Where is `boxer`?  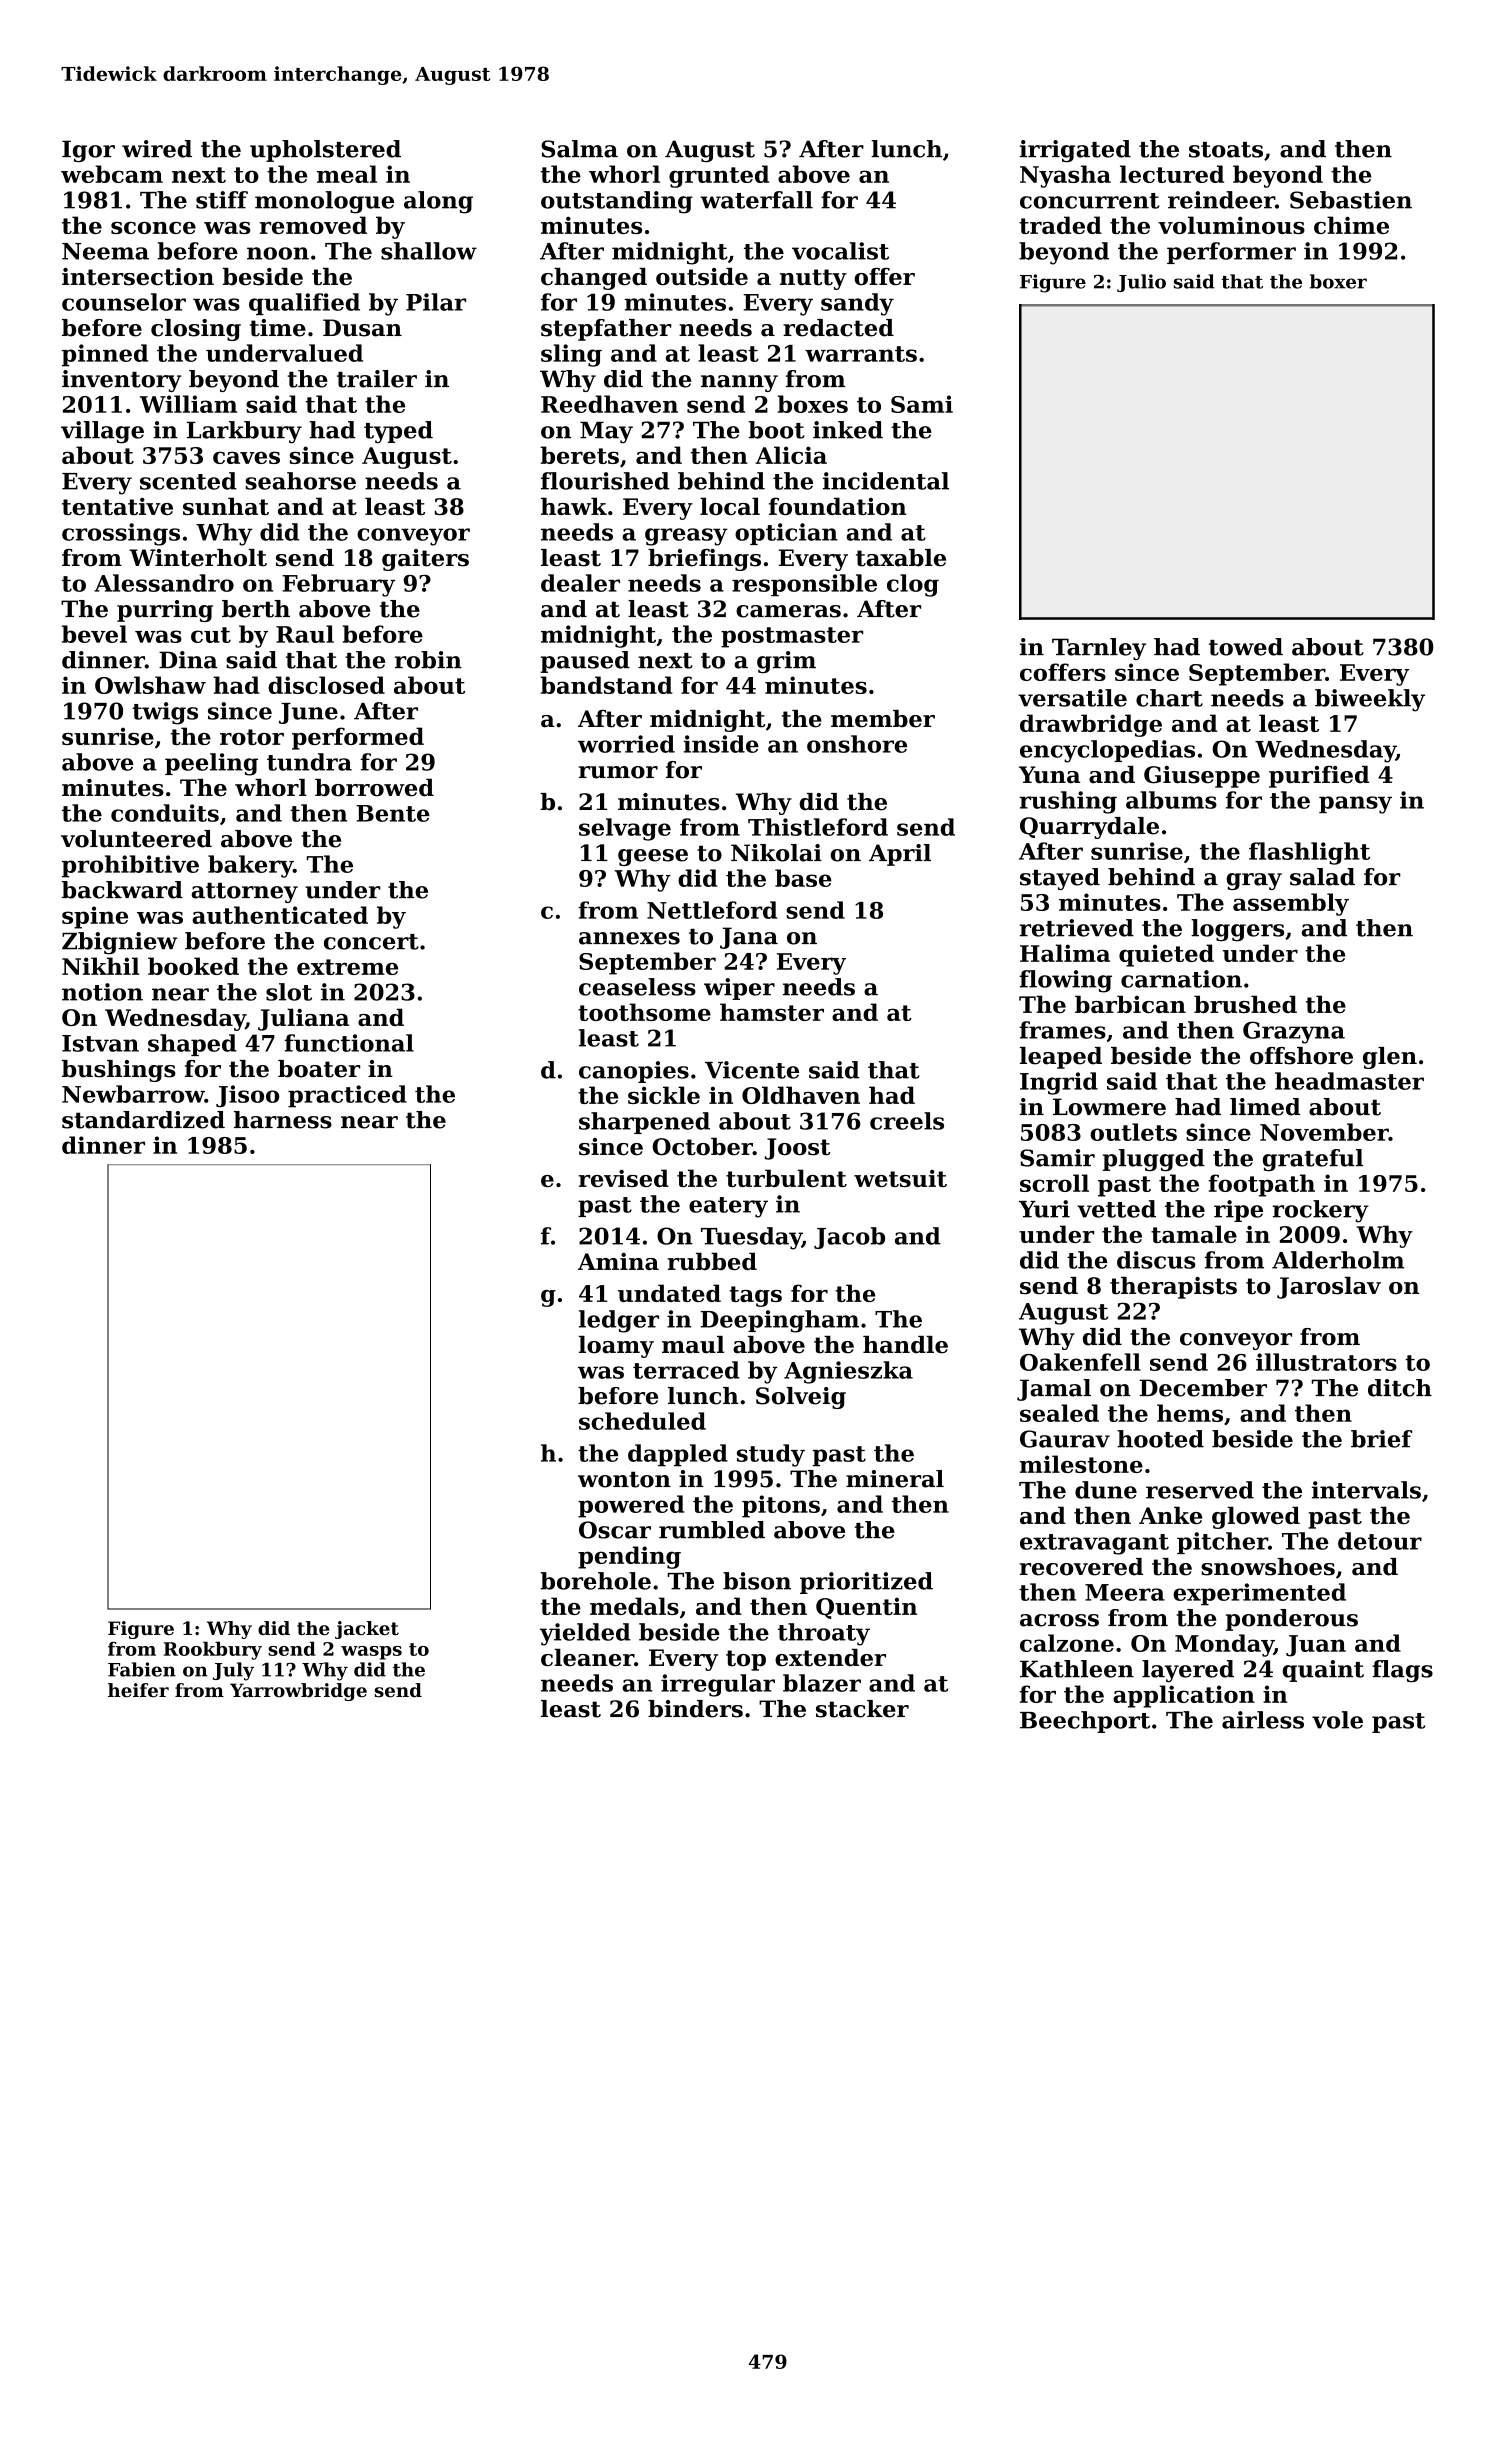 boxer is located at coordinates (1338, 281).
